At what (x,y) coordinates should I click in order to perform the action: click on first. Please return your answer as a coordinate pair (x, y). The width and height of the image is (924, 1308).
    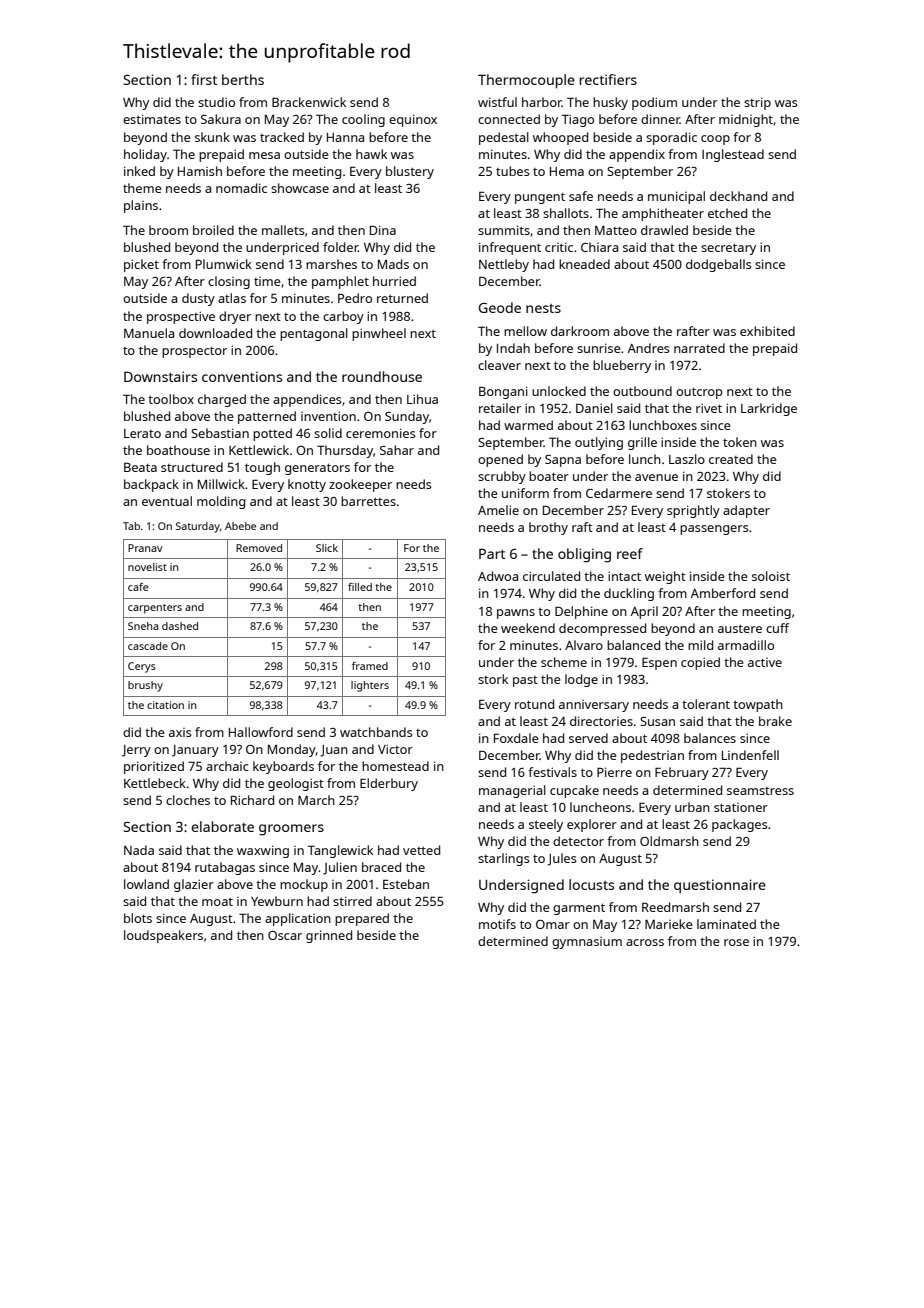
    Looking at the image, I should click on (204, 79).
